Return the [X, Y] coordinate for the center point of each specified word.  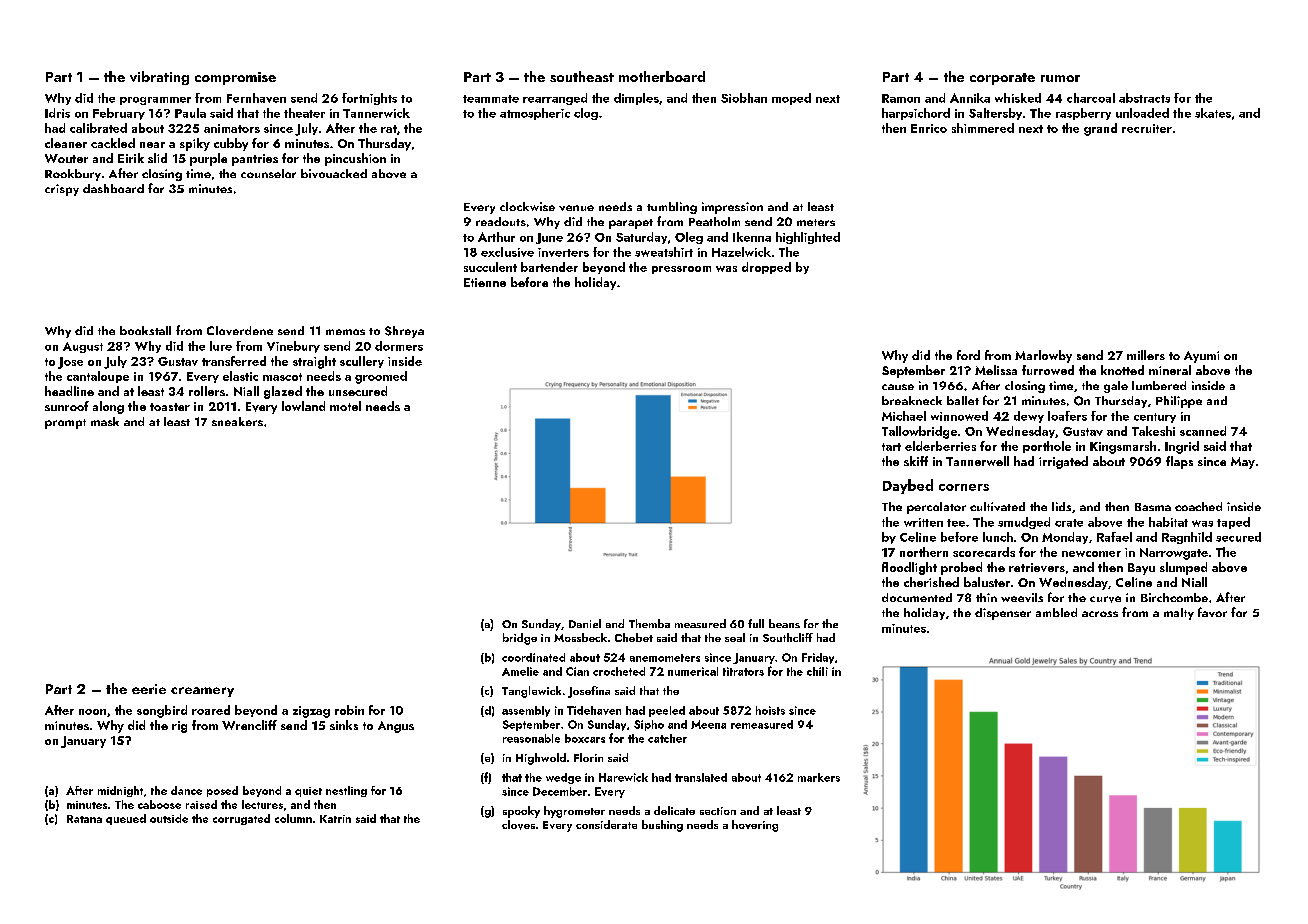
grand [1100, 129]
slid [157, 158]
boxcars [585, 738]
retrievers [1037, 567]
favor [1212, 612]
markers [819, 777]
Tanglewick [531, 692]
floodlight [909, 568]
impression [732, 208]
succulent [490, 267]
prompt [65, 424]
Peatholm [714, 221]
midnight [120, 791]
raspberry [1083, 114]
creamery [202, 692]
